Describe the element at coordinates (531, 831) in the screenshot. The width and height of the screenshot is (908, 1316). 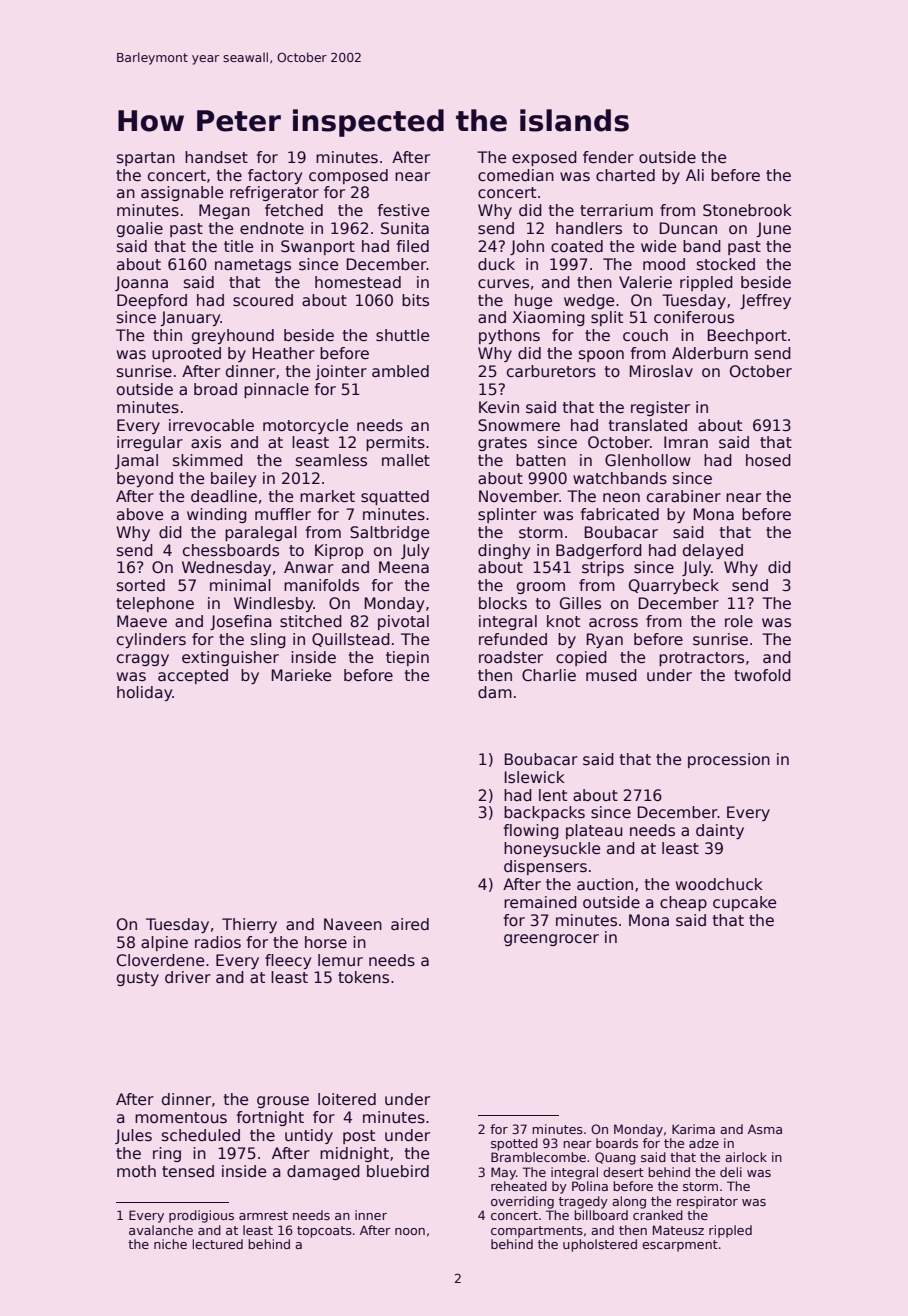
I see `flowing` at that location.
